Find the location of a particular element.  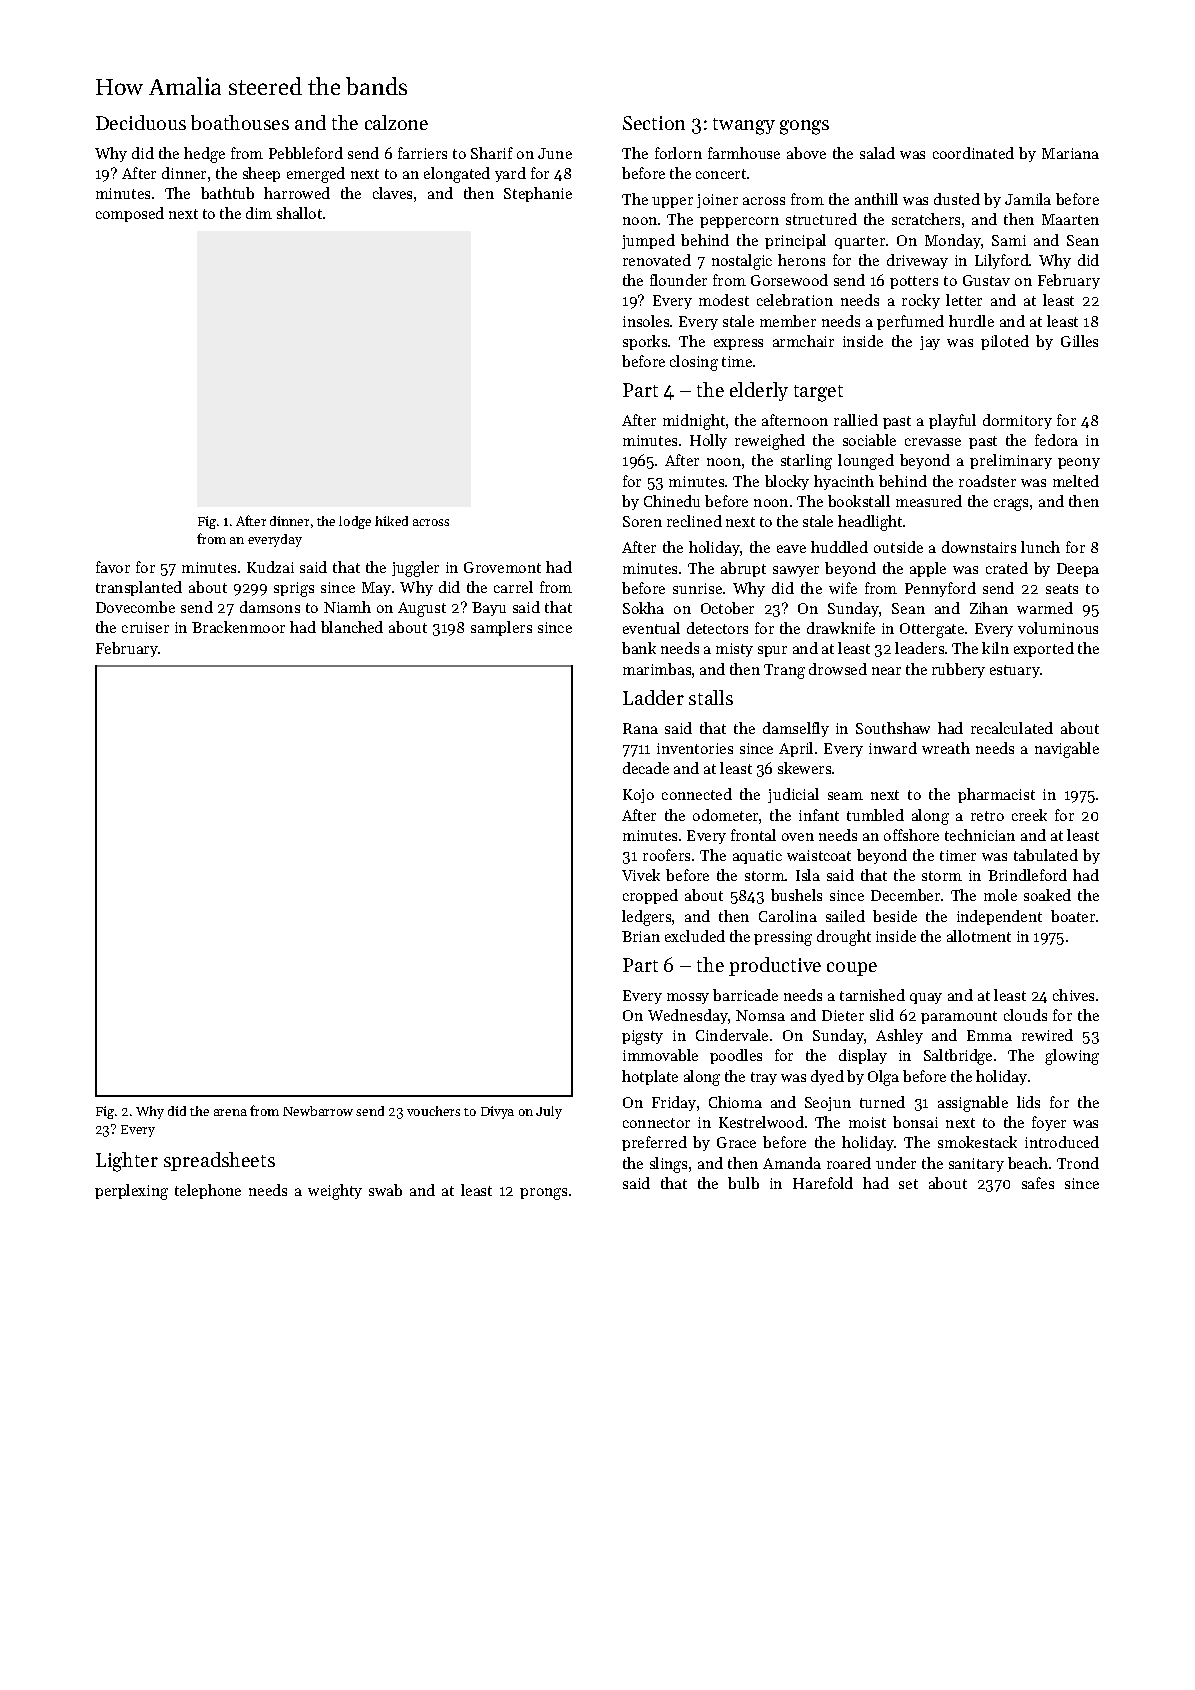

Zihan is located at coordinates (989, 608).
